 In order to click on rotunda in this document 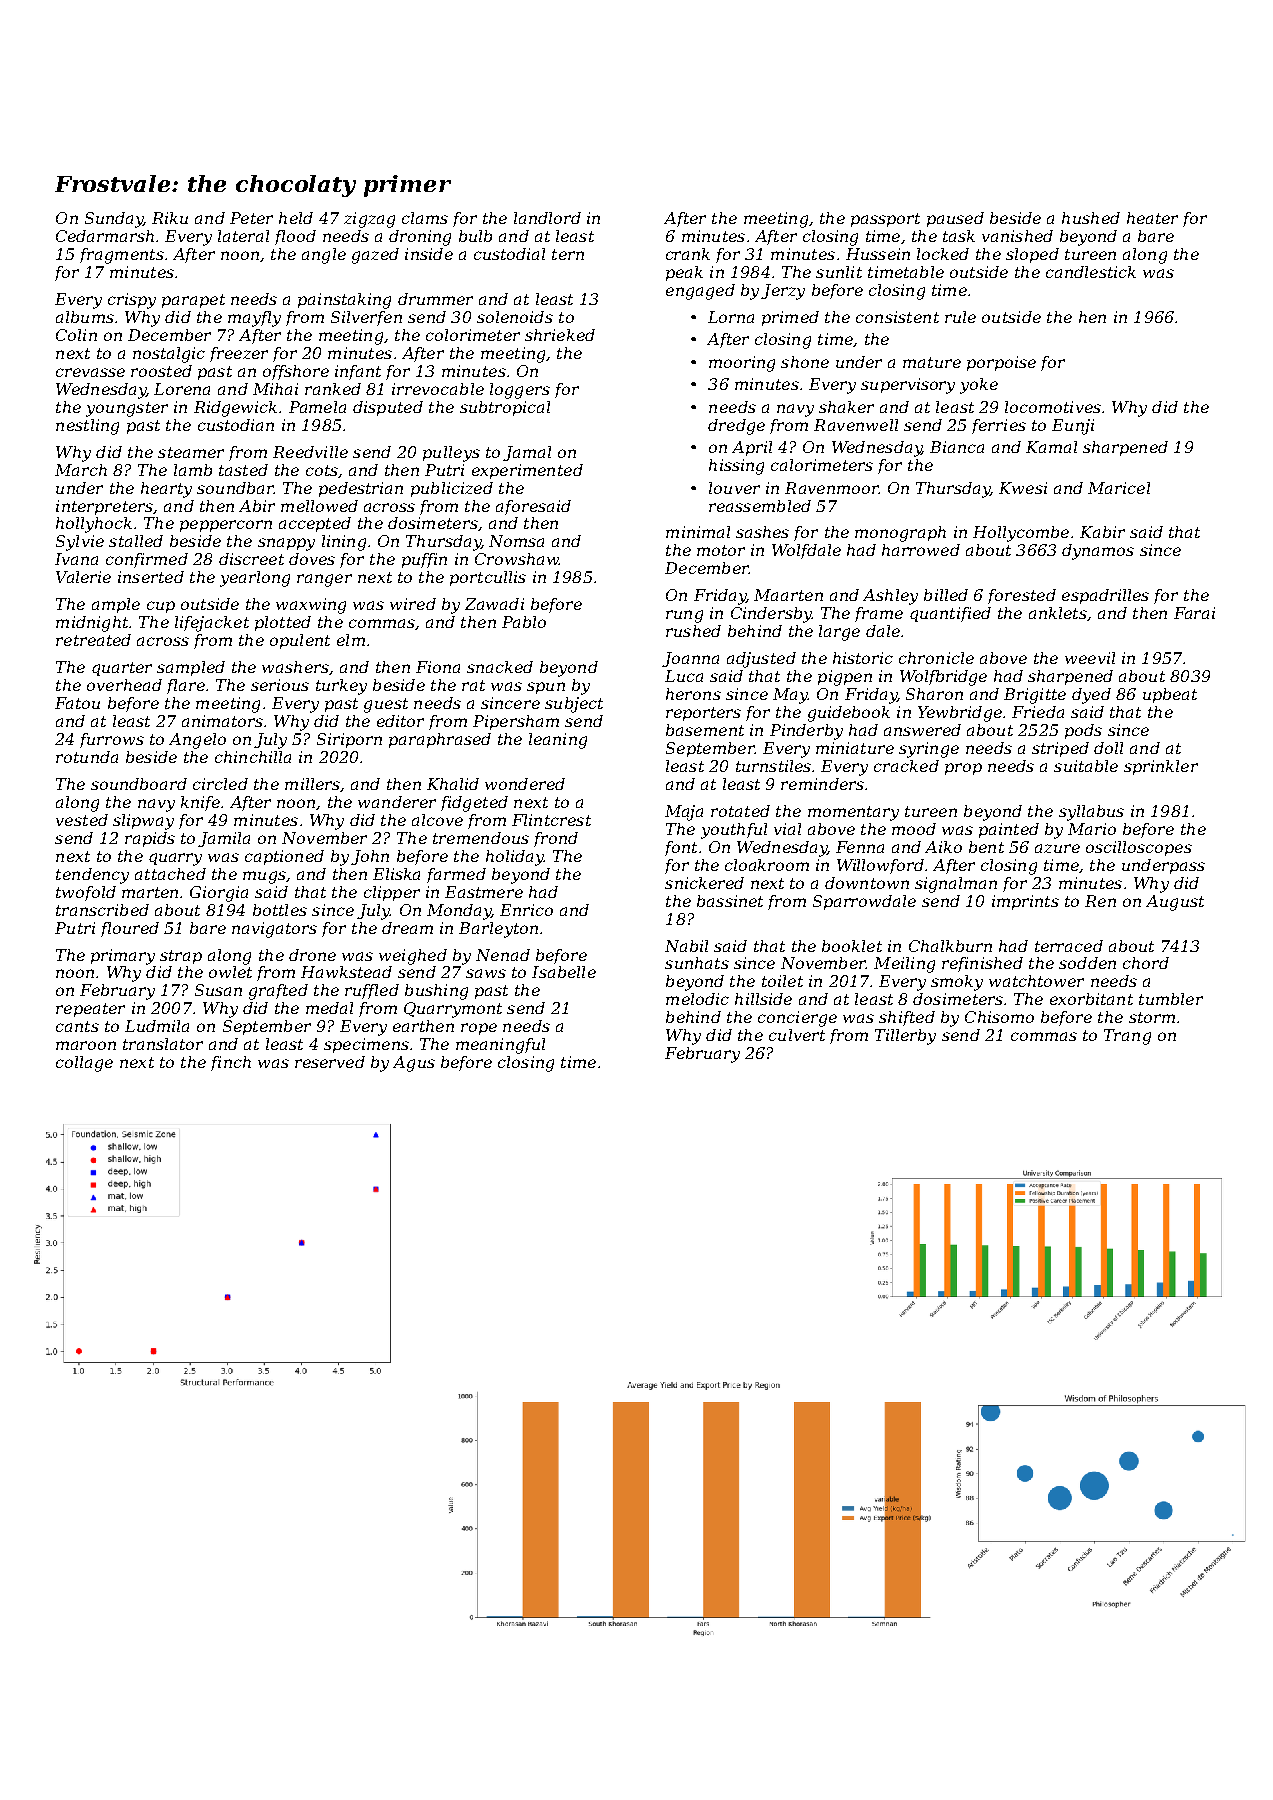, I will do `click(87, 757)`.
